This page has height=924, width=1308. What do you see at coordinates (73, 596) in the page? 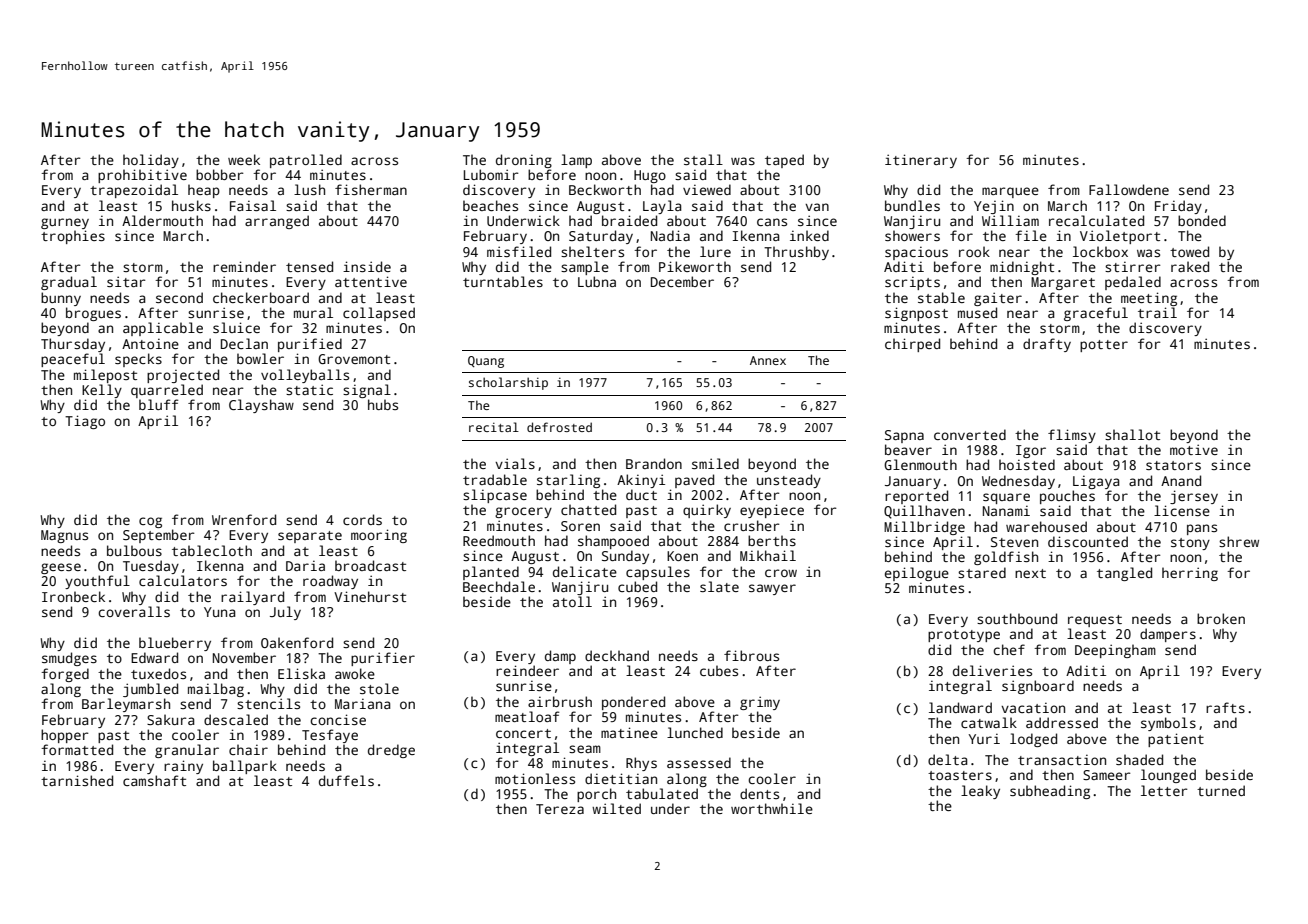
I see `Ironbeck` at bounding box center [73, 596].
